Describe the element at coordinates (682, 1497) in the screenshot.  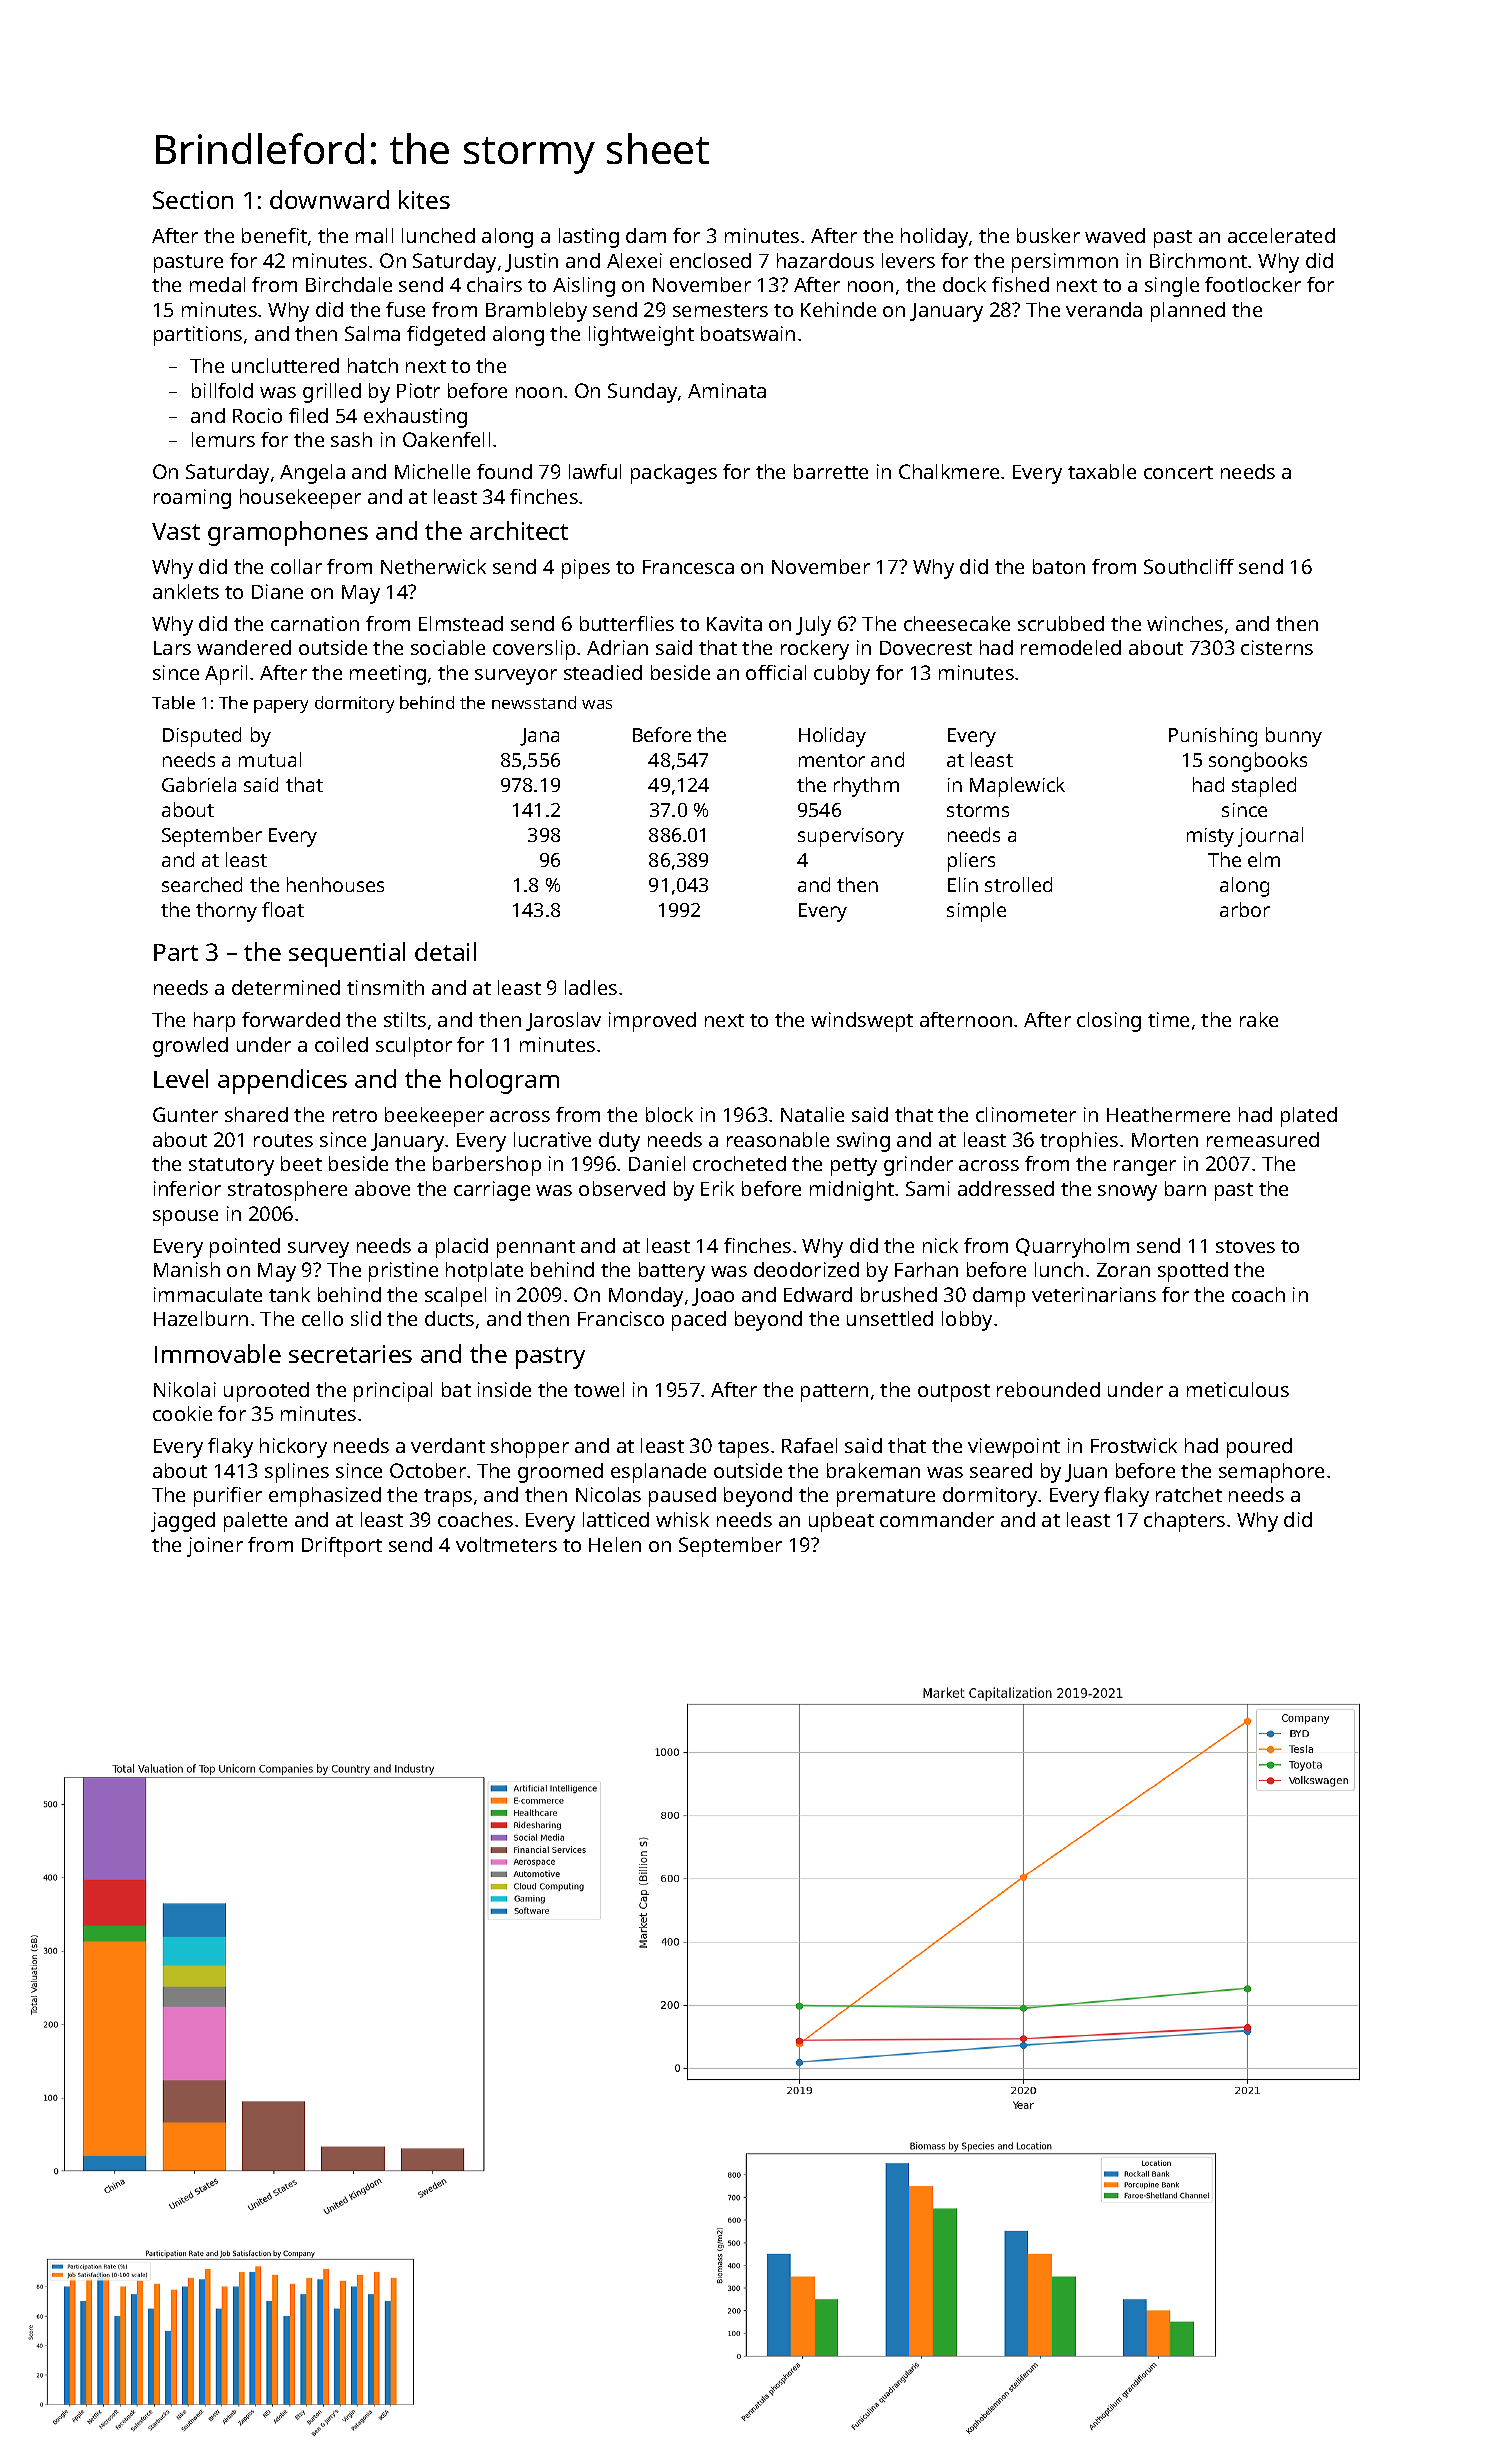
I see `paused` at that location.
